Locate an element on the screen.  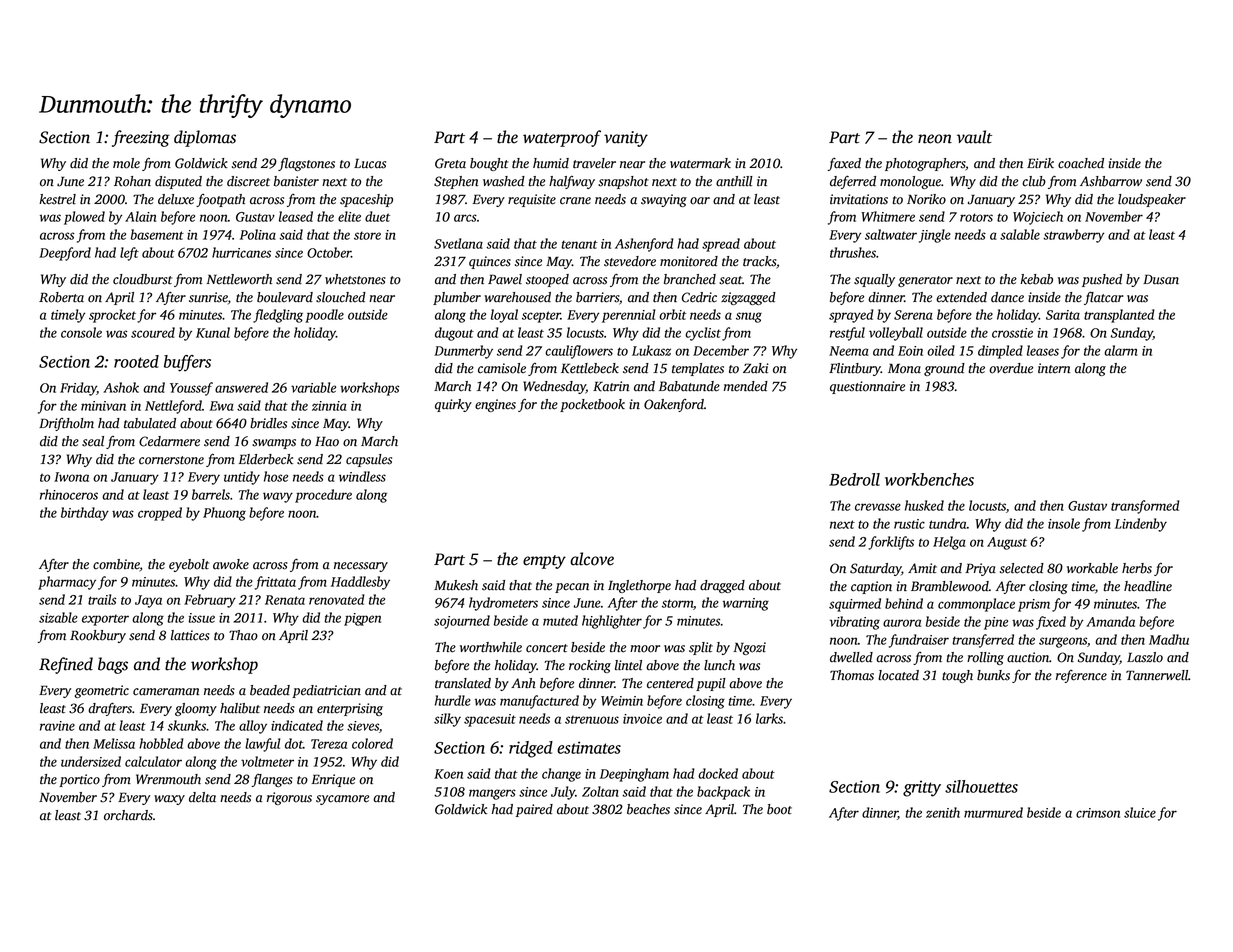
reference is located at coordinates (1081, 676).
